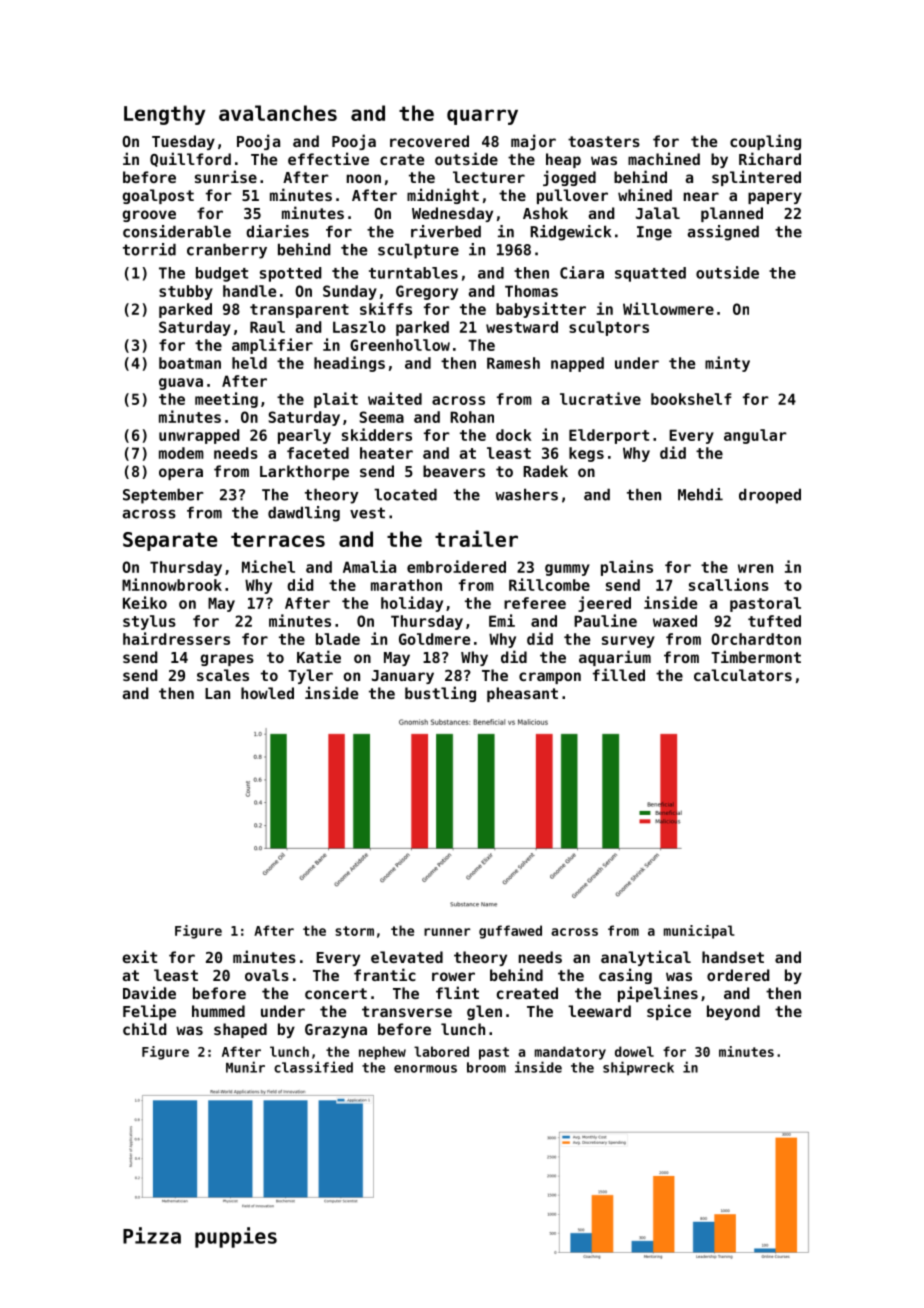 This screenshot has width=924, height=1308. Describe the element at coordinates (482, 117) in the screenshot. I see `quarry` at that location.
